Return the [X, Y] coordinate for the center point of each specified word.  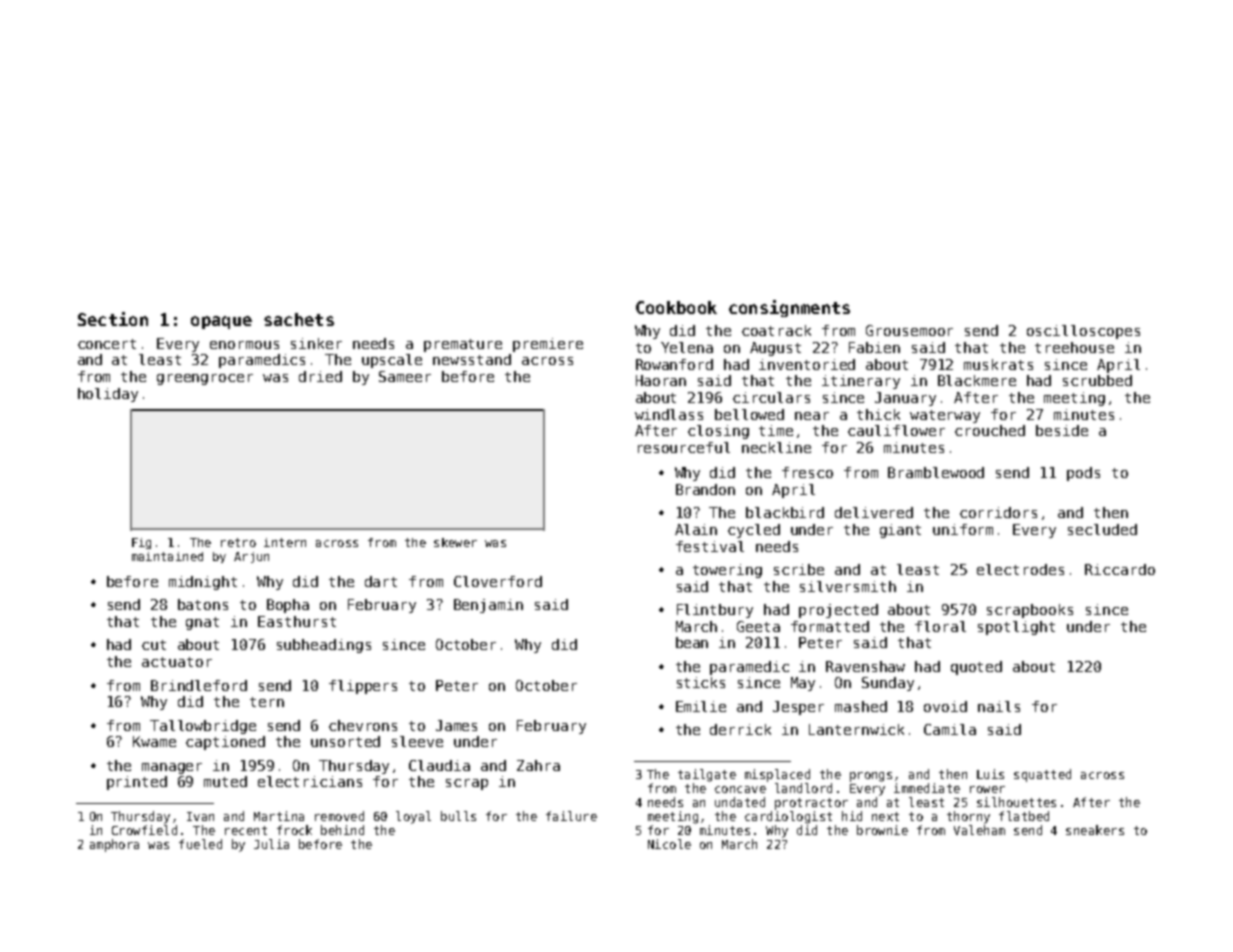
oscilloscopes [1083, 332]
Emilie [701, 706]
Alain [696, 529]
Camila [950, 729]
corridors [998, 512]
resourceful [684, 447]
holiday [108, 395]
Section [113, 319]
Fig [141, 543]
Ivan [200, 816]
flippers [363, 687]
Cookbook [676, 307]
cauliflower [896, 430]
